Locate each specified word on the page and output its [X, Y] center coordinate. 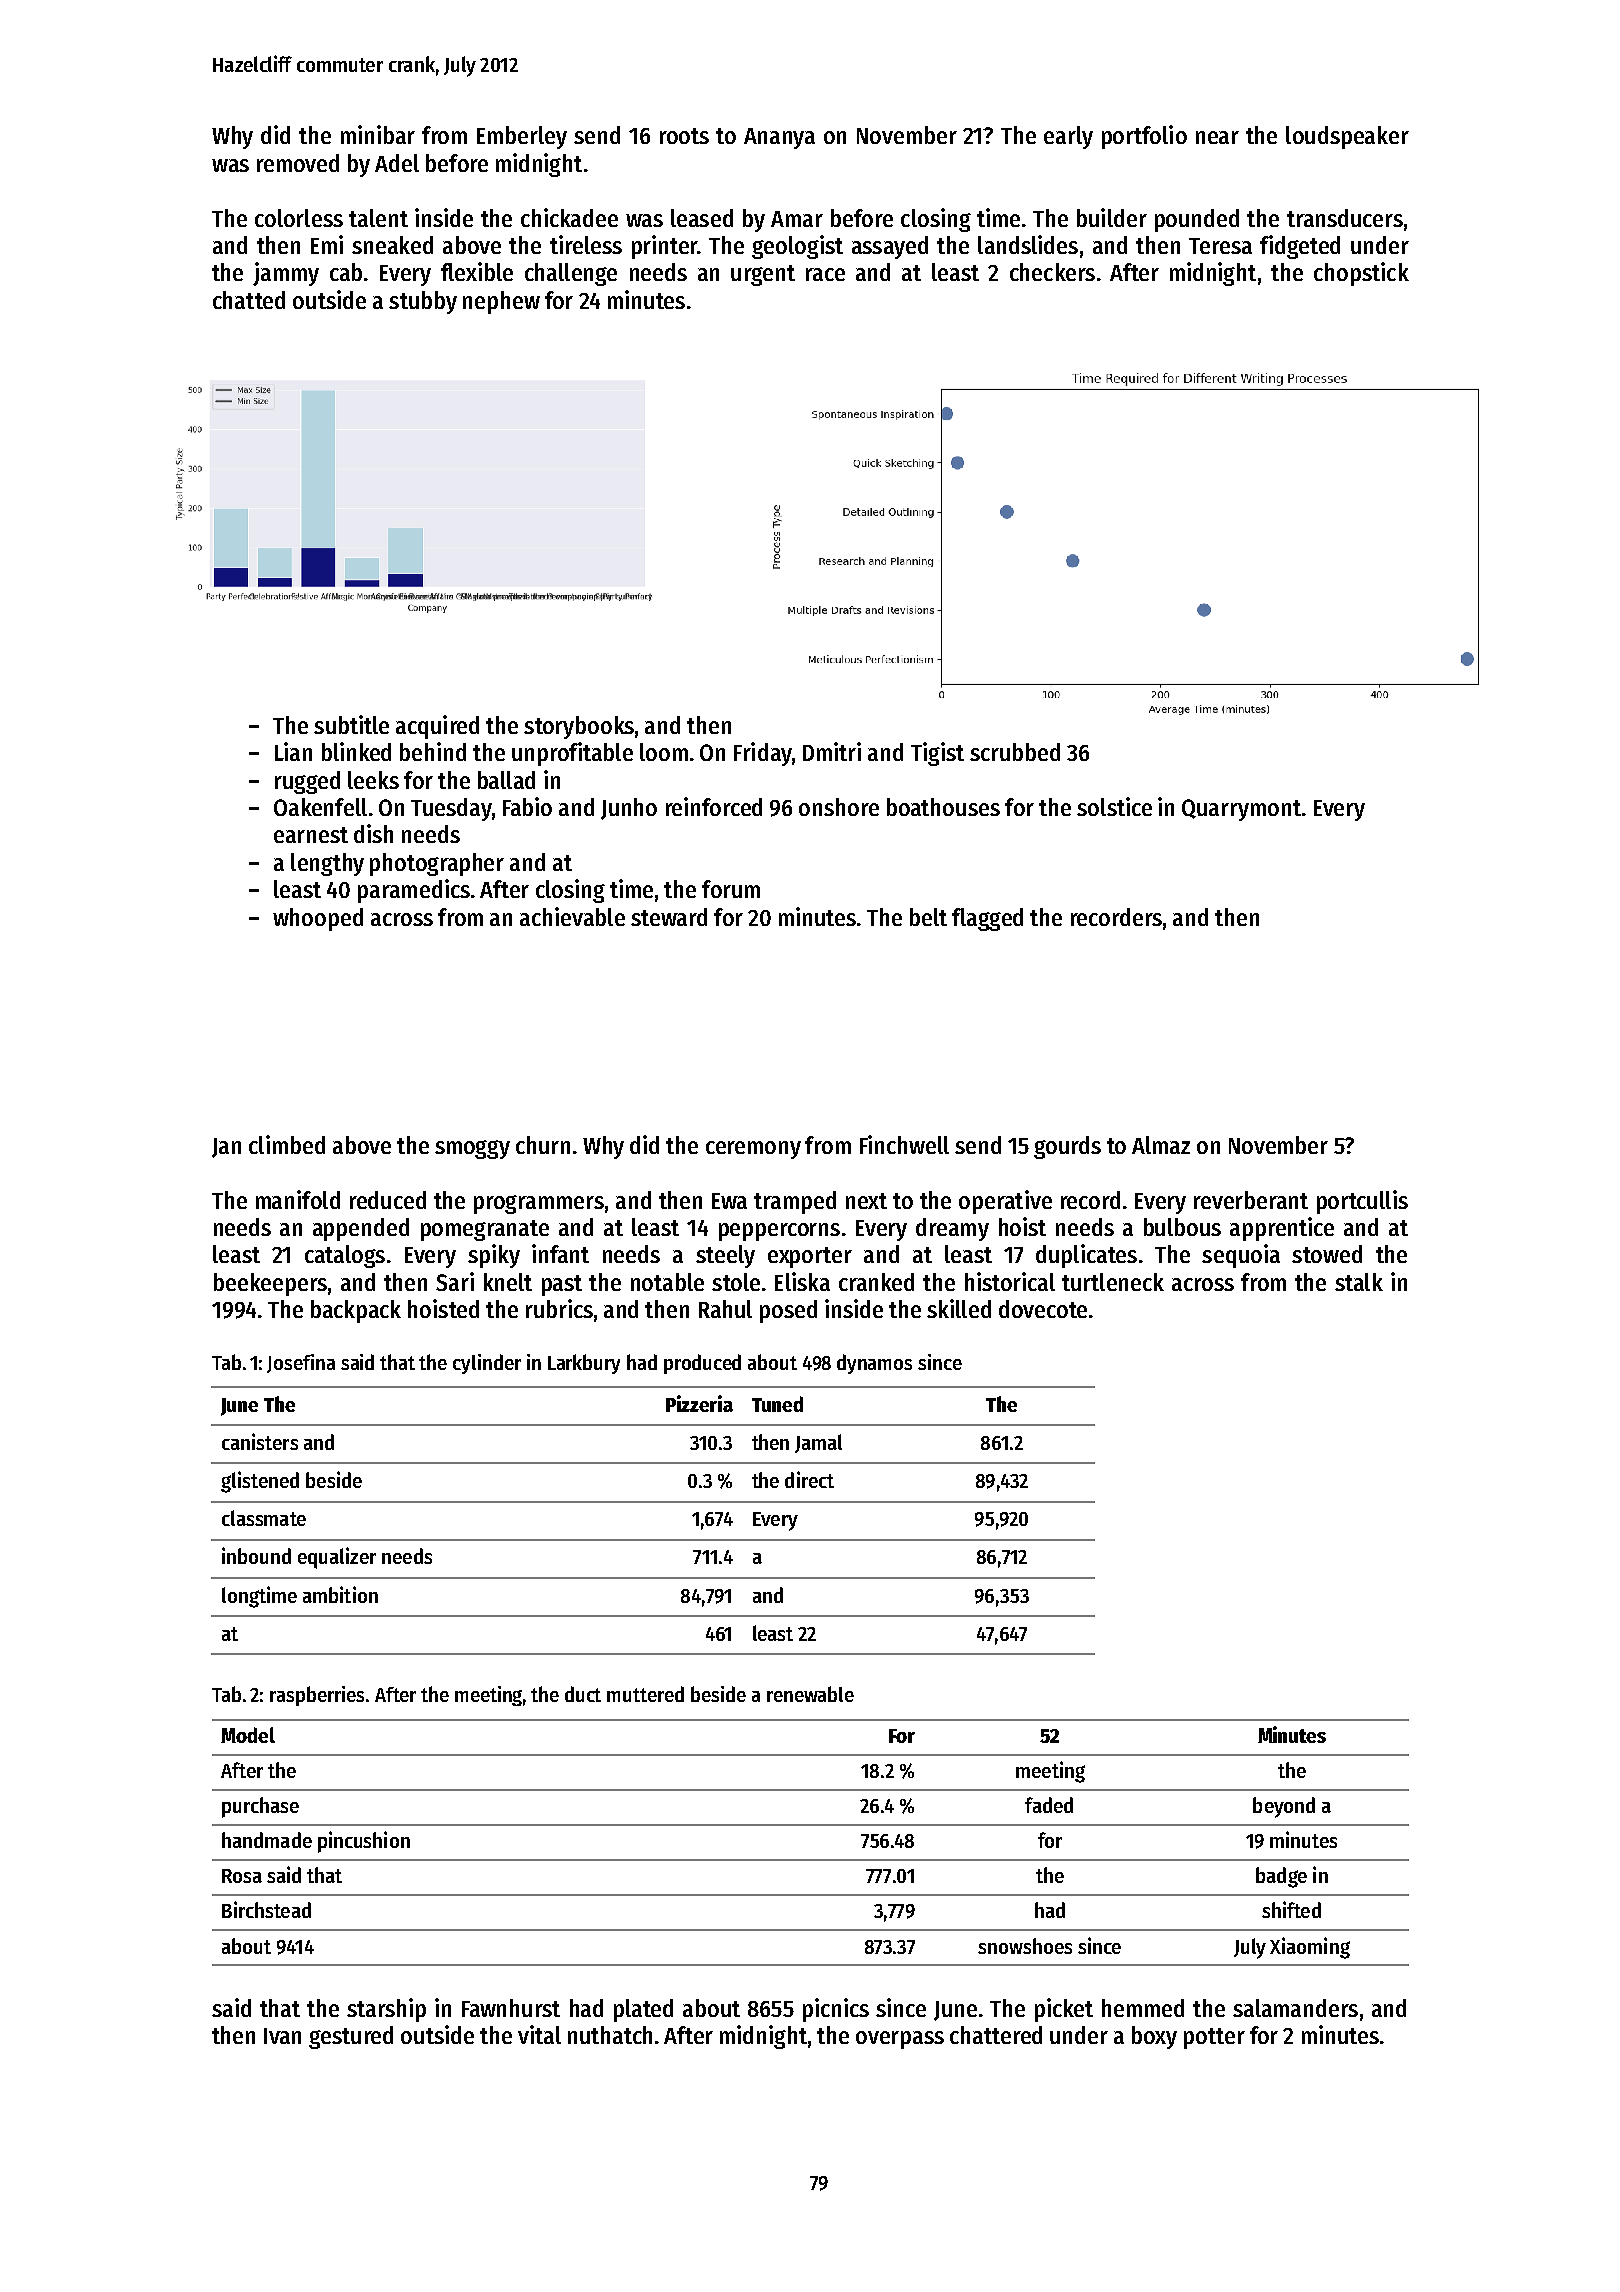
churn [543, 1145]
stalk [1359, 1282]
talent [378, 218]
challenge [571, 274]
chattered [996, 2035]
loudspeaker [1347, 137]
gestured [351, 2037]
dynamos [874, 1364]
